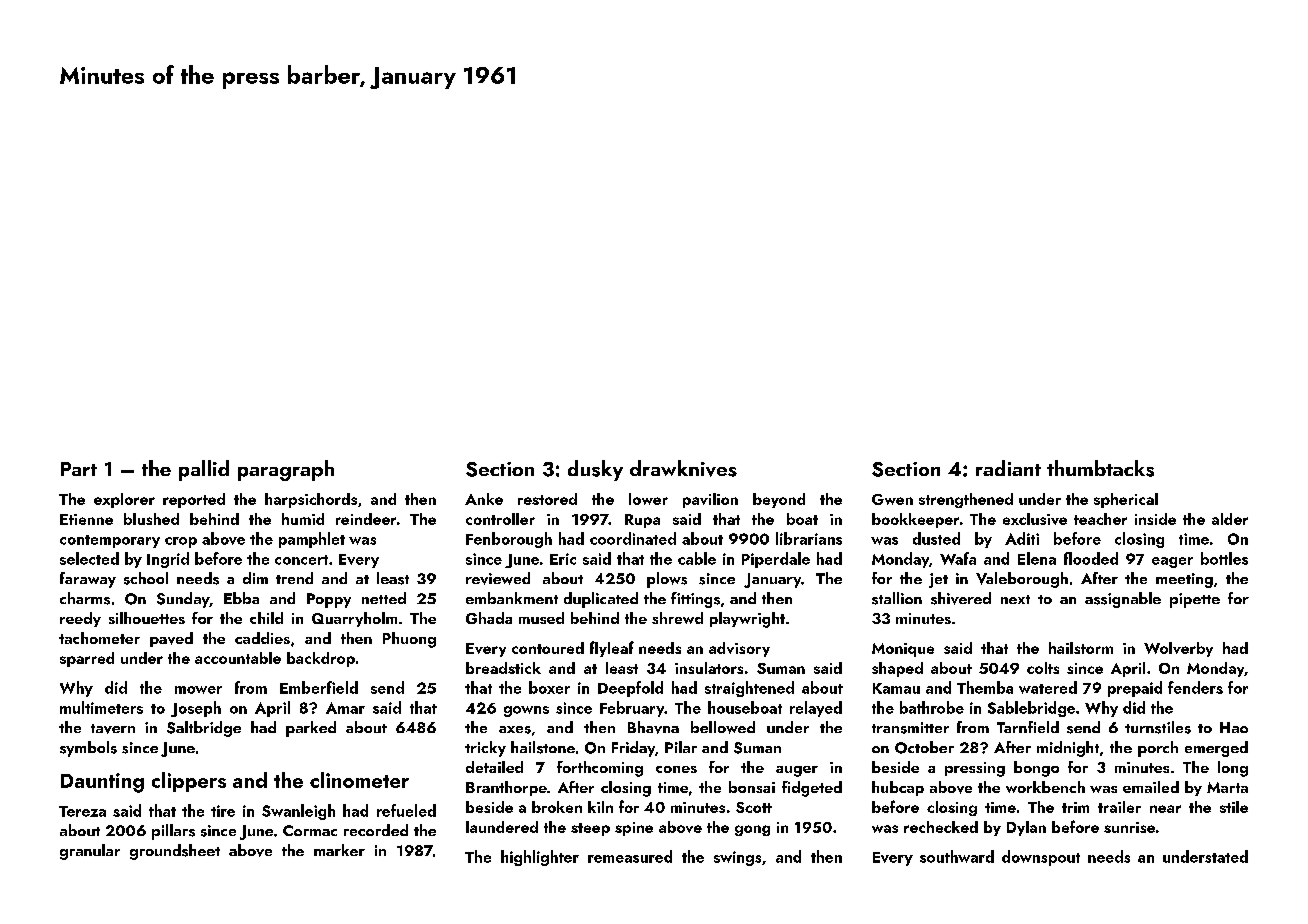  I want to click on boxer, so click(549, 687).
